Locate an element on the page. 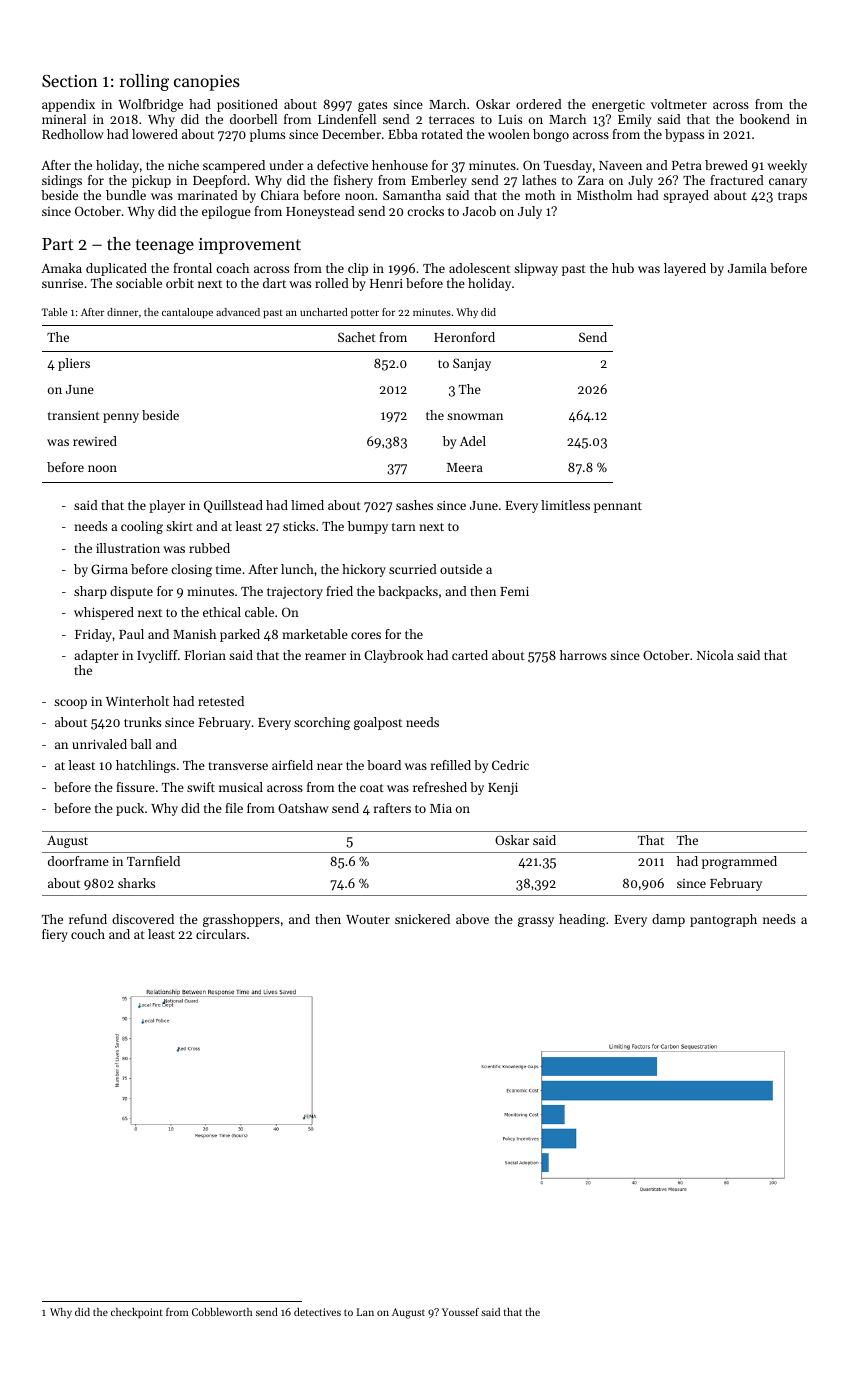 This document has width=849, height=1400. doorbell is located at coordinates (253, 119).
